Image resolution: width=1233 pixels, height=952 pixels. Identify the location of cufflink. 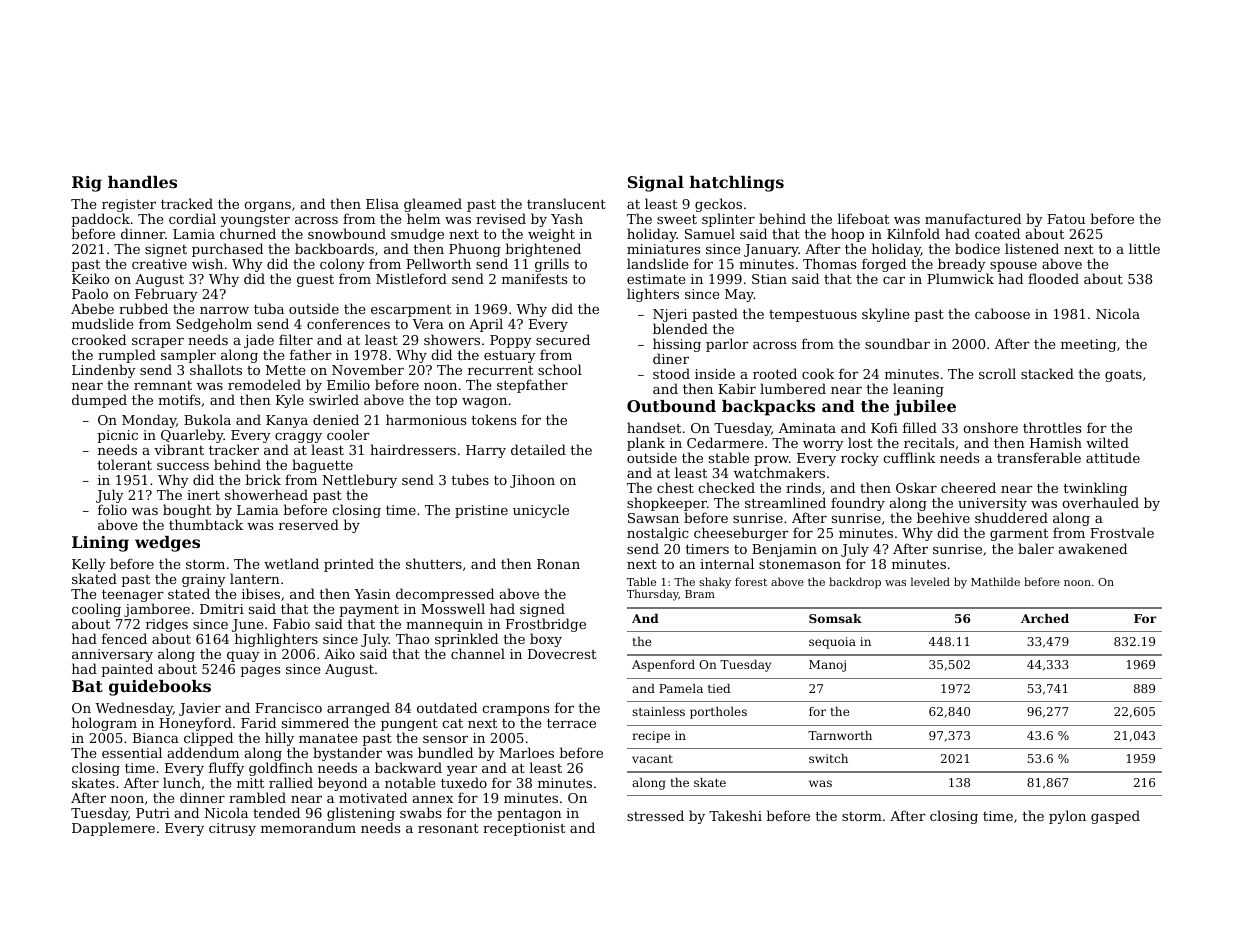
(909, 457).
